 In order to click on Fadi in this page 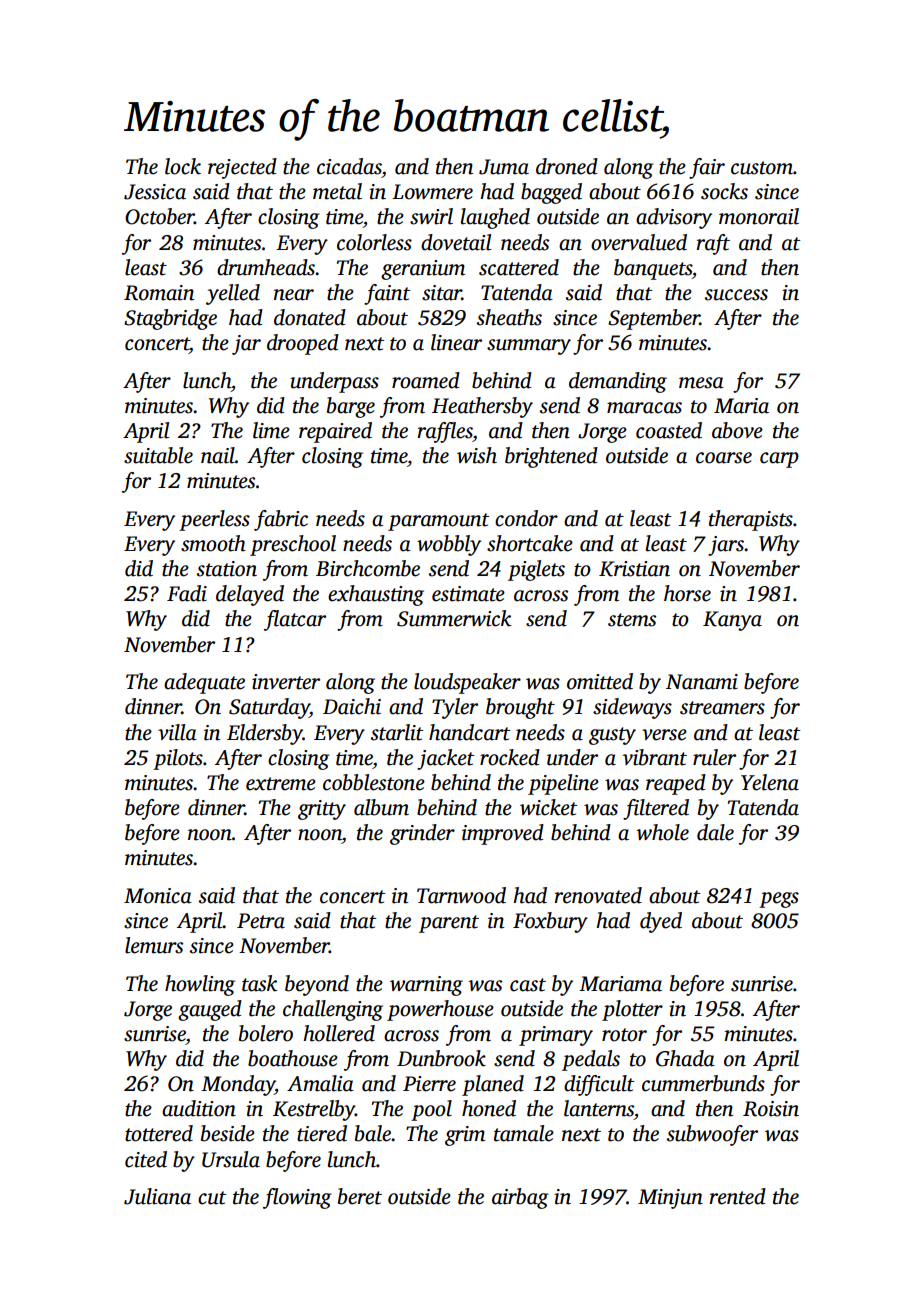, I will do `click(187, 593)`.
